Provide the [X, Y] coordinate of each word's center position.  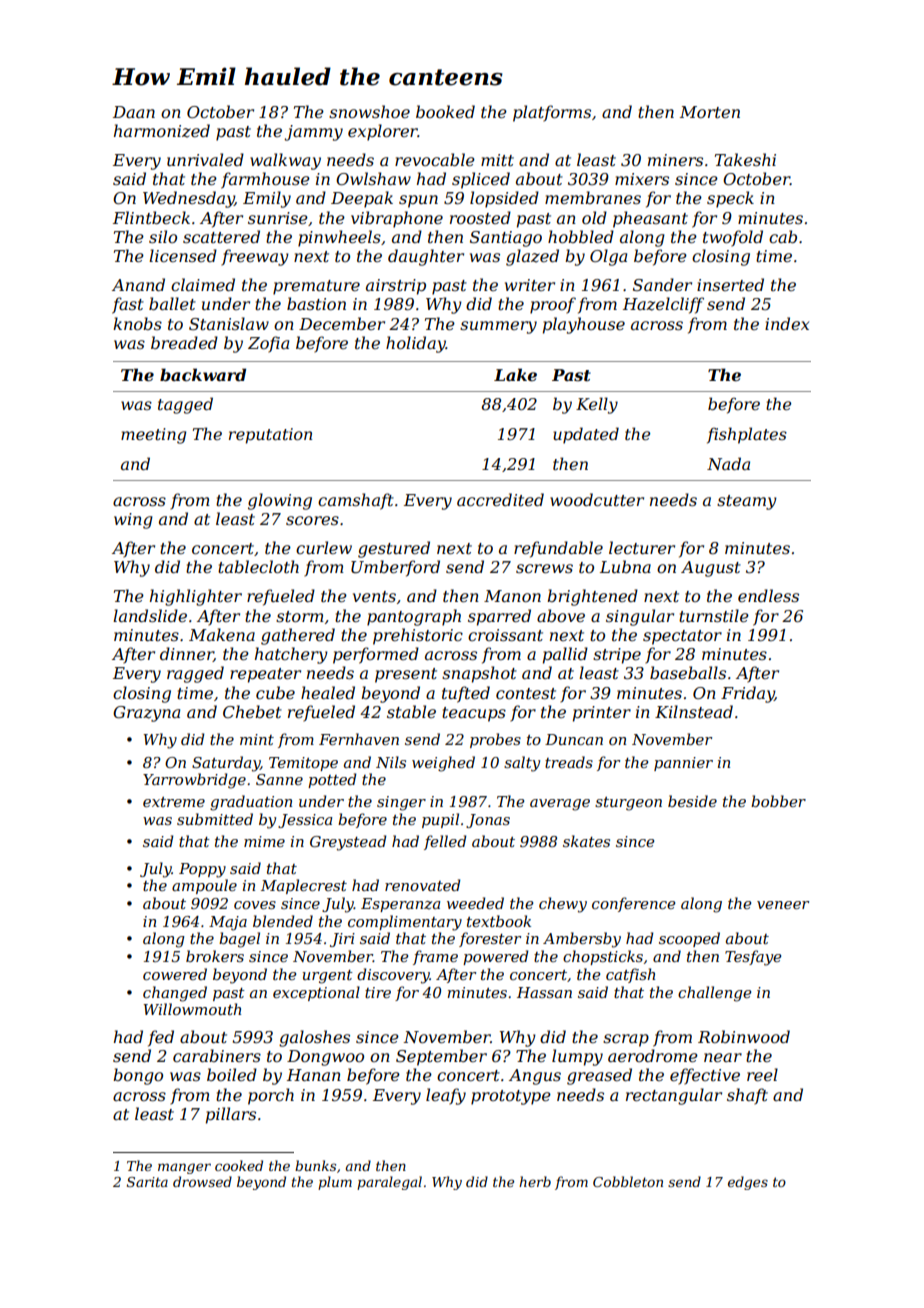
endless [768, 595]
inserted [730, 284]
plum [335, 1183]
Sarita [147, 1182]
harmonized [162, 131]
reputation [270, 436]
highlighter [196, 597]
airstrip [396, 287]
